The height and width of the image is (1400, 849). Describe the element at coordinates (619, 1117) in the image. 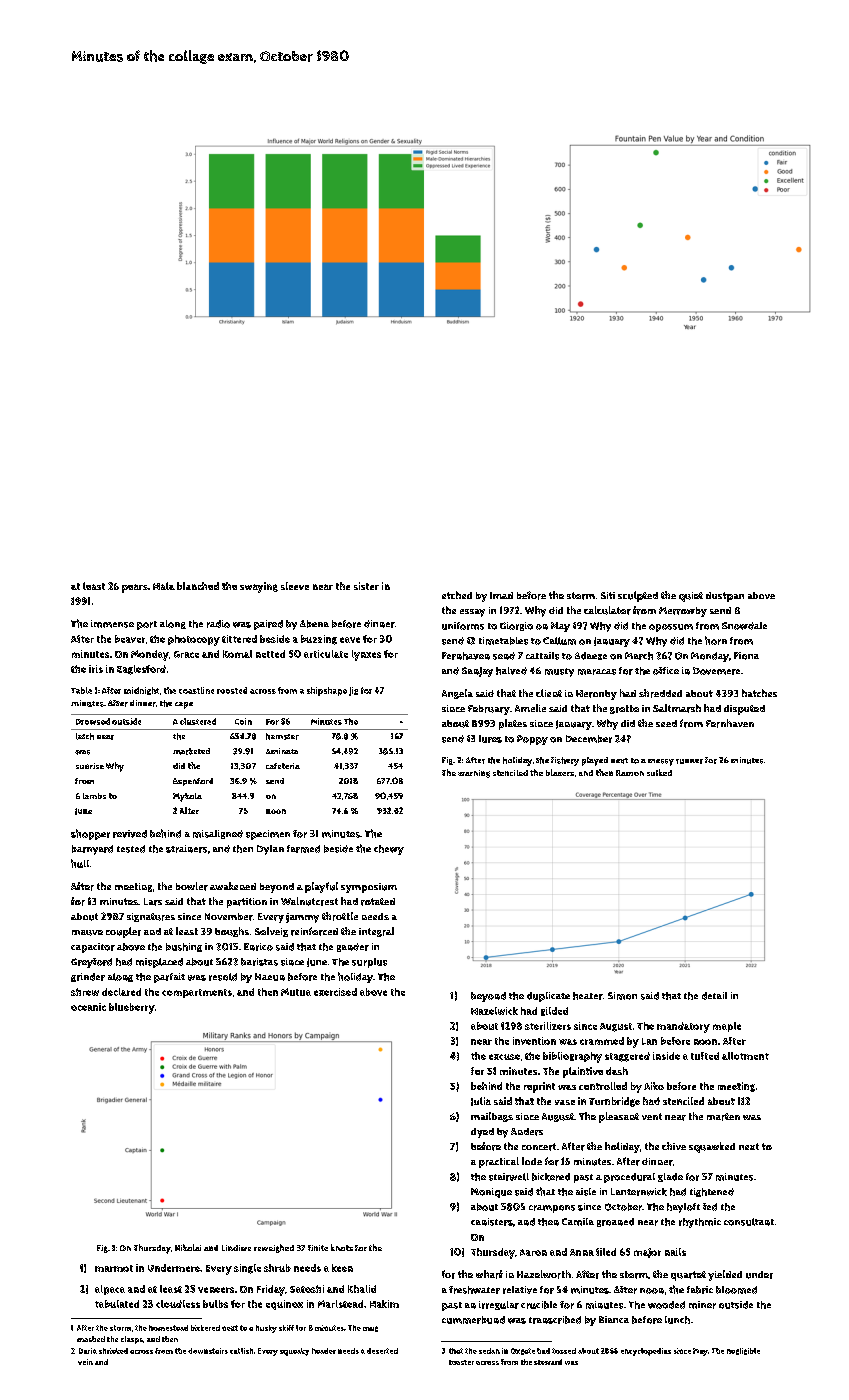

I see `pleasant` at that location.
